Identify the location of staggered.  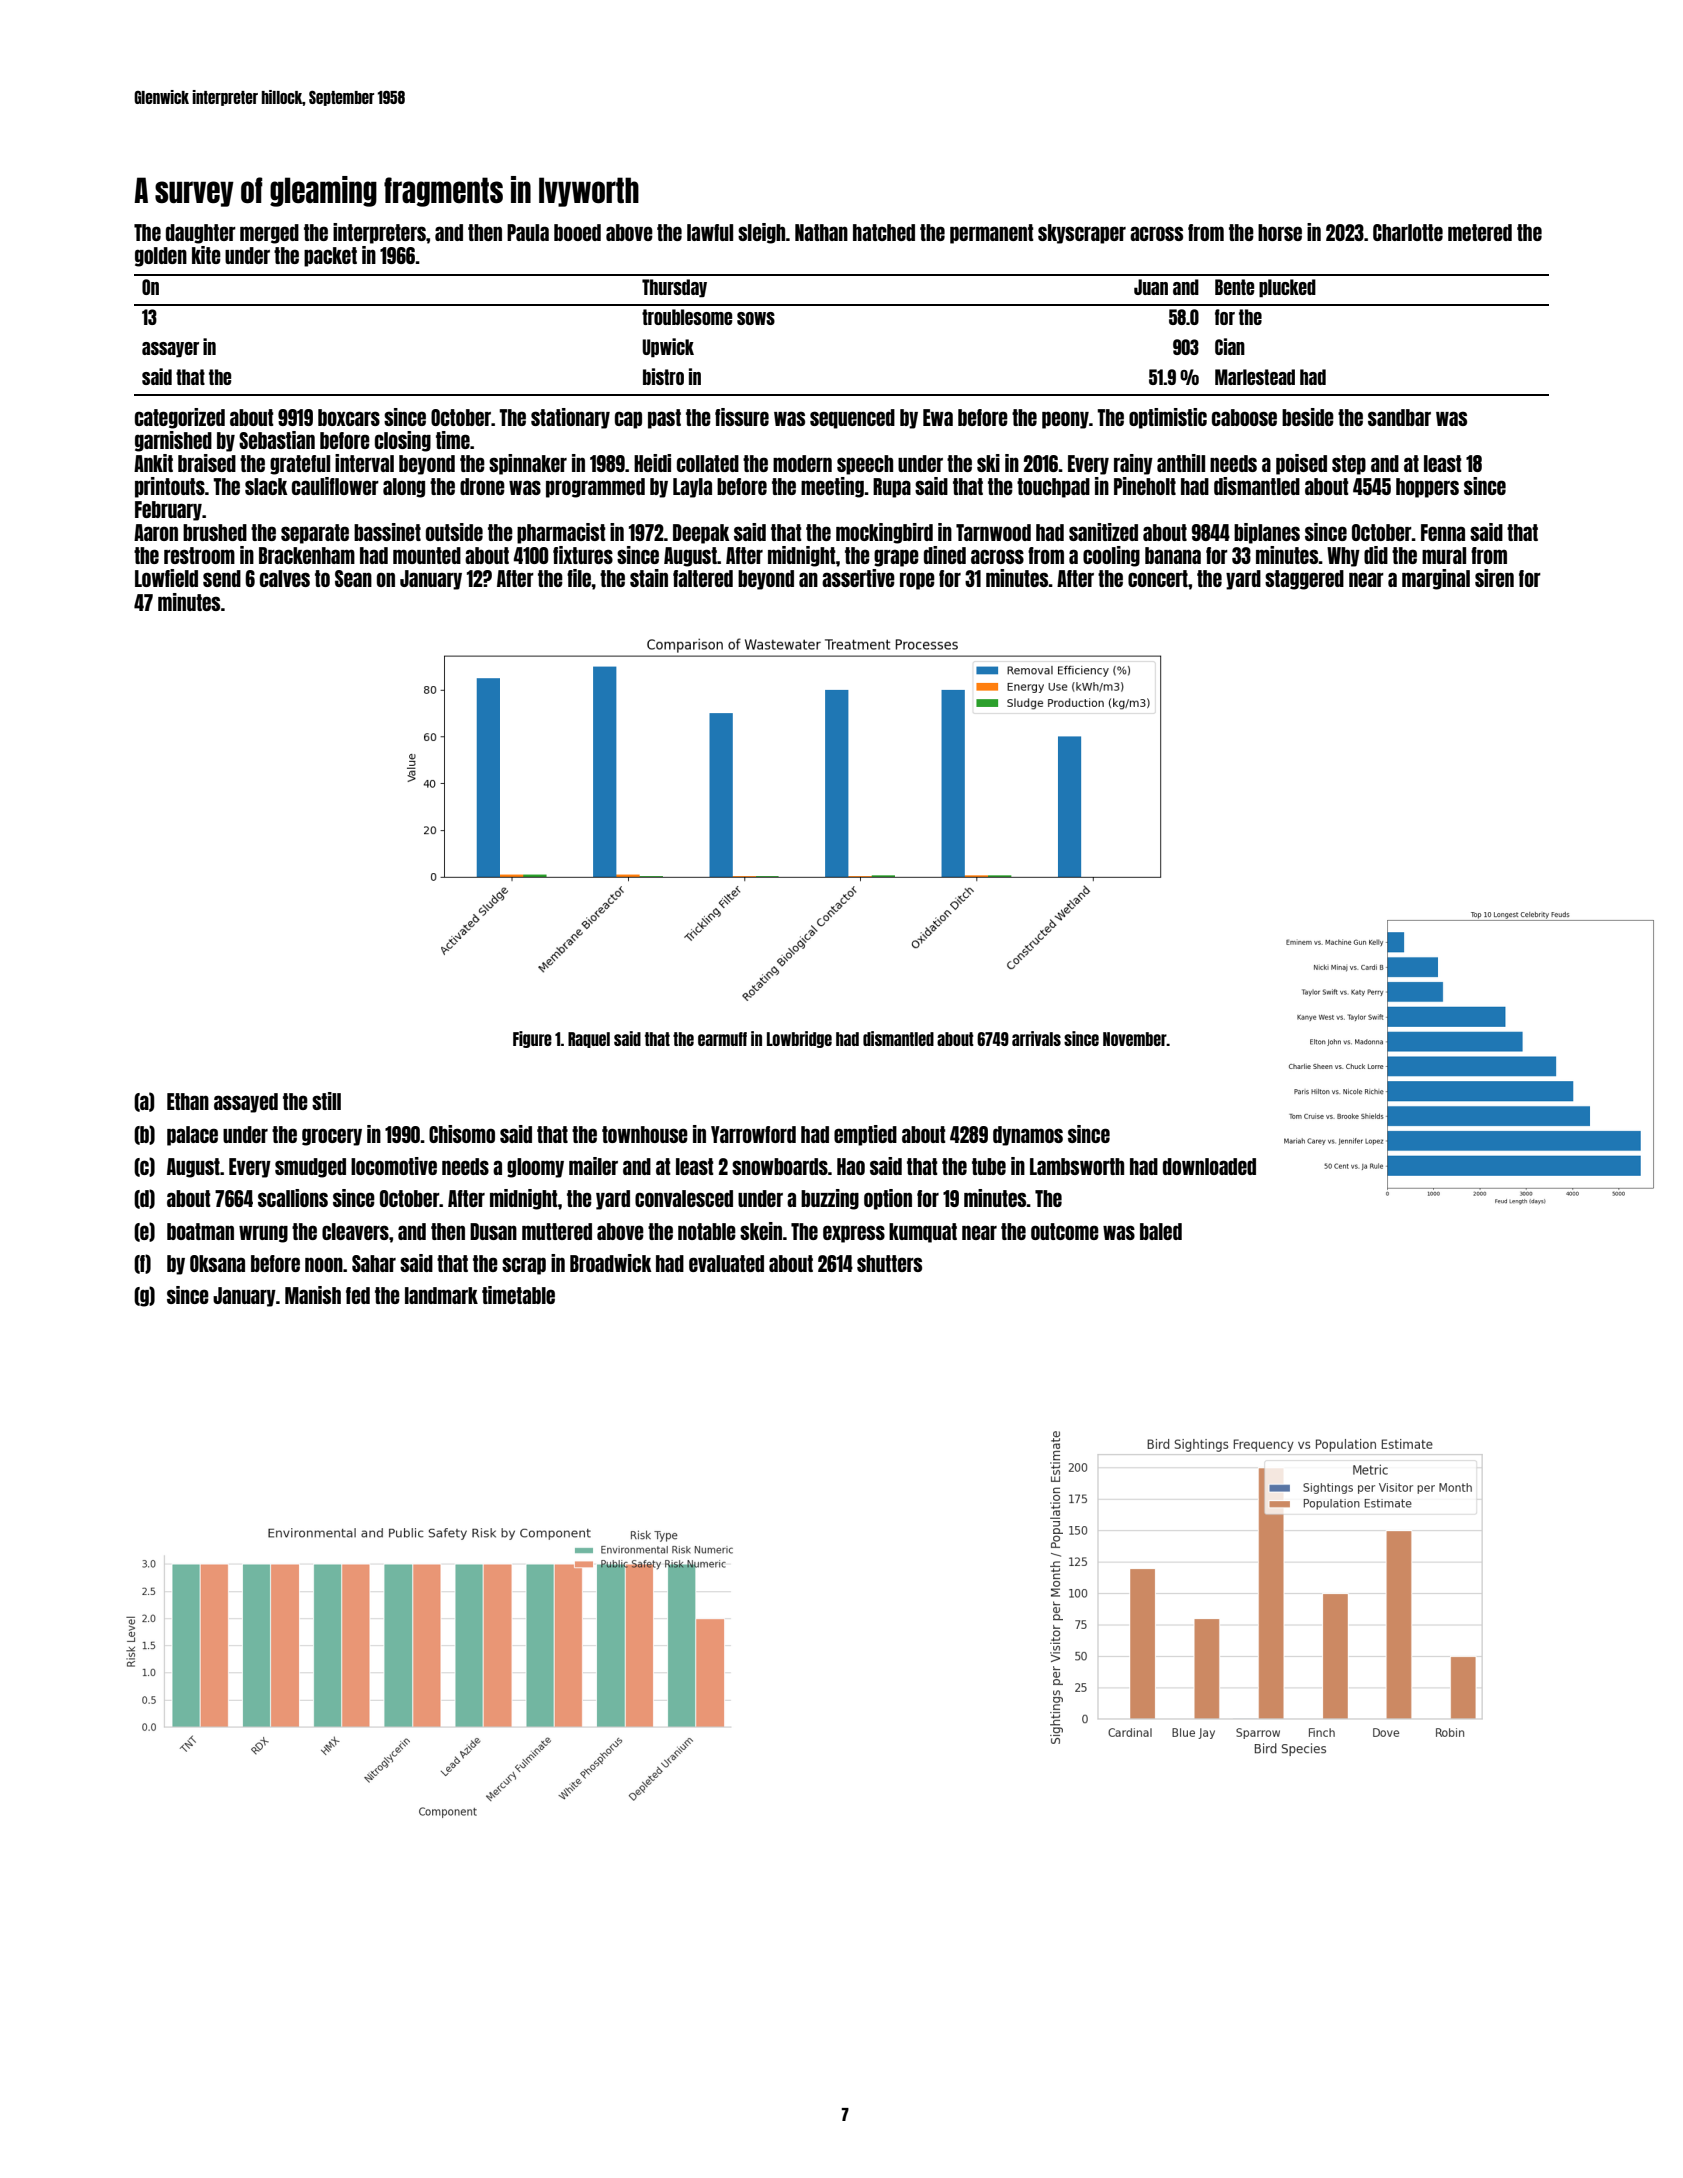
(1304, 580).
